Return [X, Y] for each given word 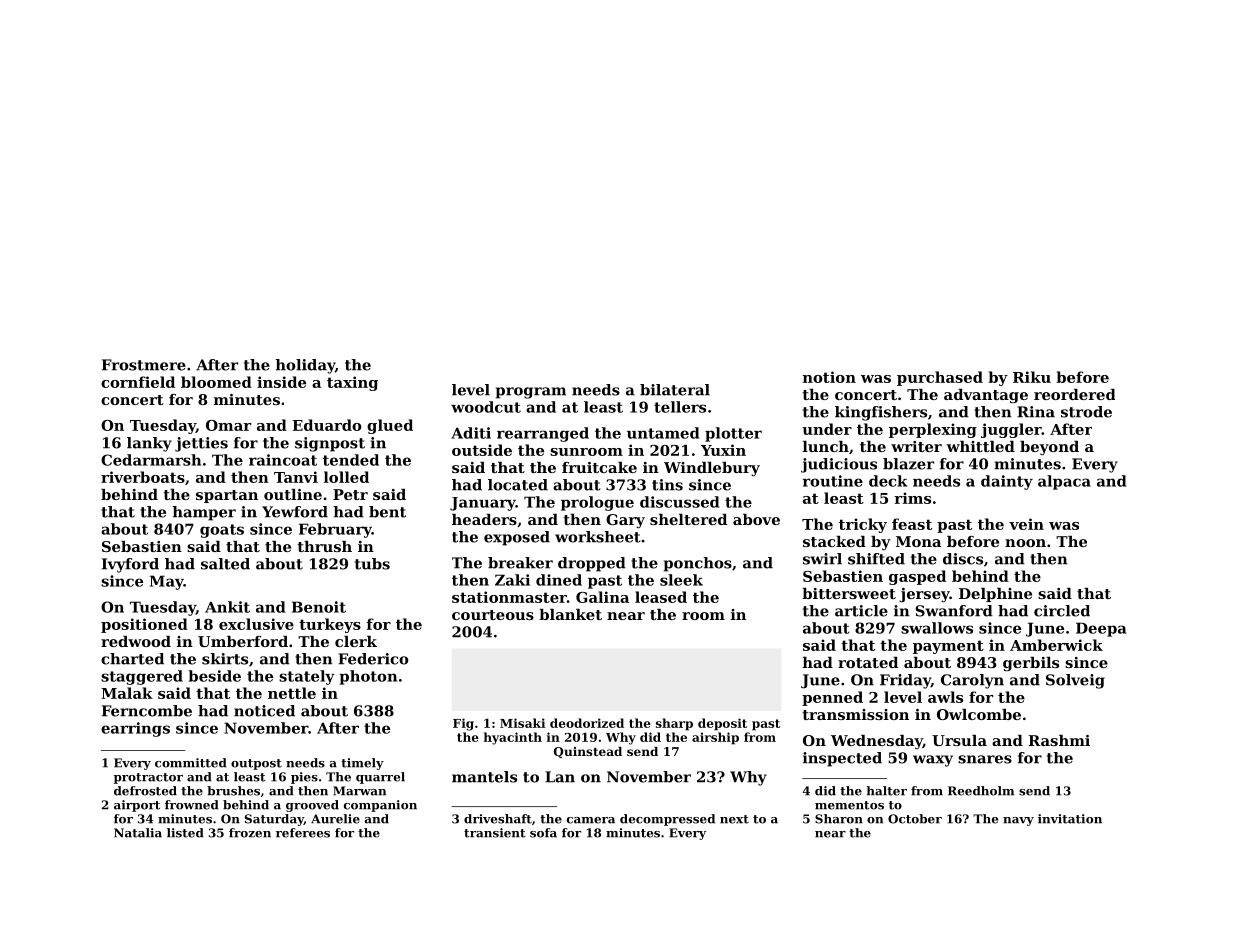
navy [1018, 821]
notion [829, 377]
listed [185, 833]
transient [495, 833]
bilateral [675, 390]
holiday [305, 366]
